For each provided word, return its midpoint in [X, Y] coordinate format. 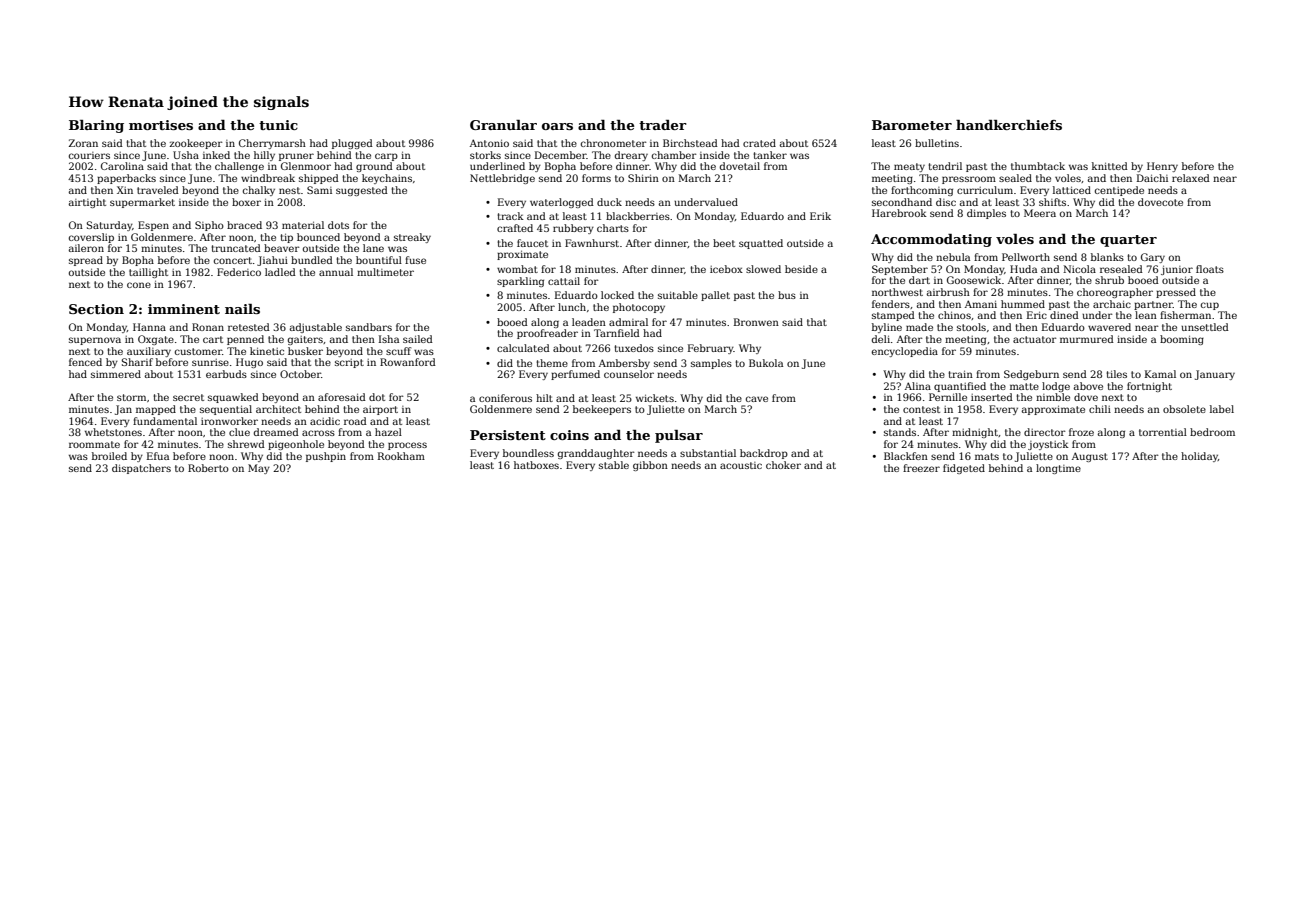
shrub [1109, 280]
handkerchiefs [1009, 125]
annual [336, 272]
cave [757, 399]
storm [131, 397]
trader [663, 125]
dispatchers [141, 469]
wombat [517, 269]
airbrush [948, 292]
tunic [278, 125]
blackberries [638, 216]
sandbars [369, 327]
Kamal [1160, 374]
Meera [1040, 213]
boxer [246, 202]
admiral [628, 322]
